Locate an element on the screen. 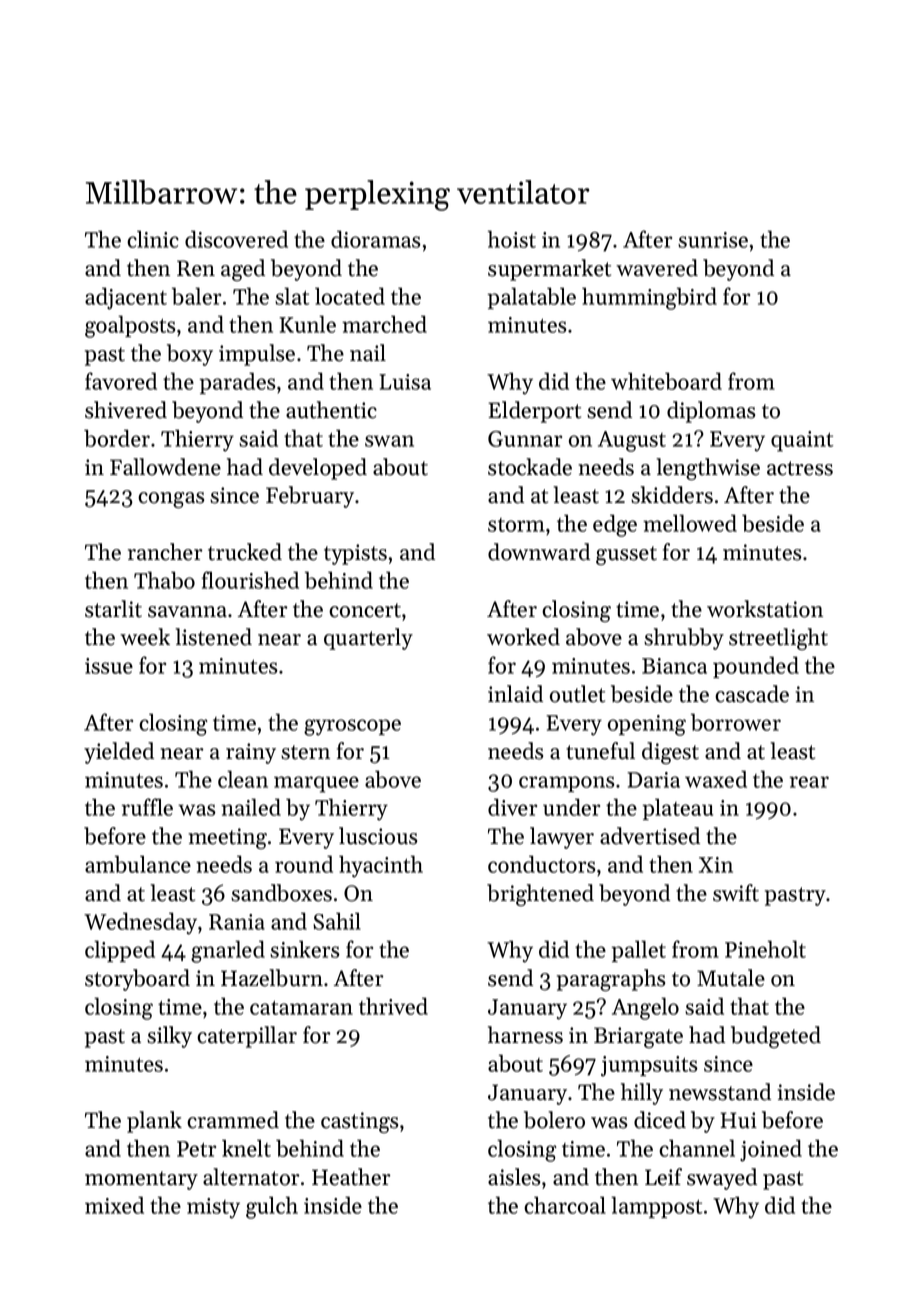  sunrise is located at coordinates (713, 240).
